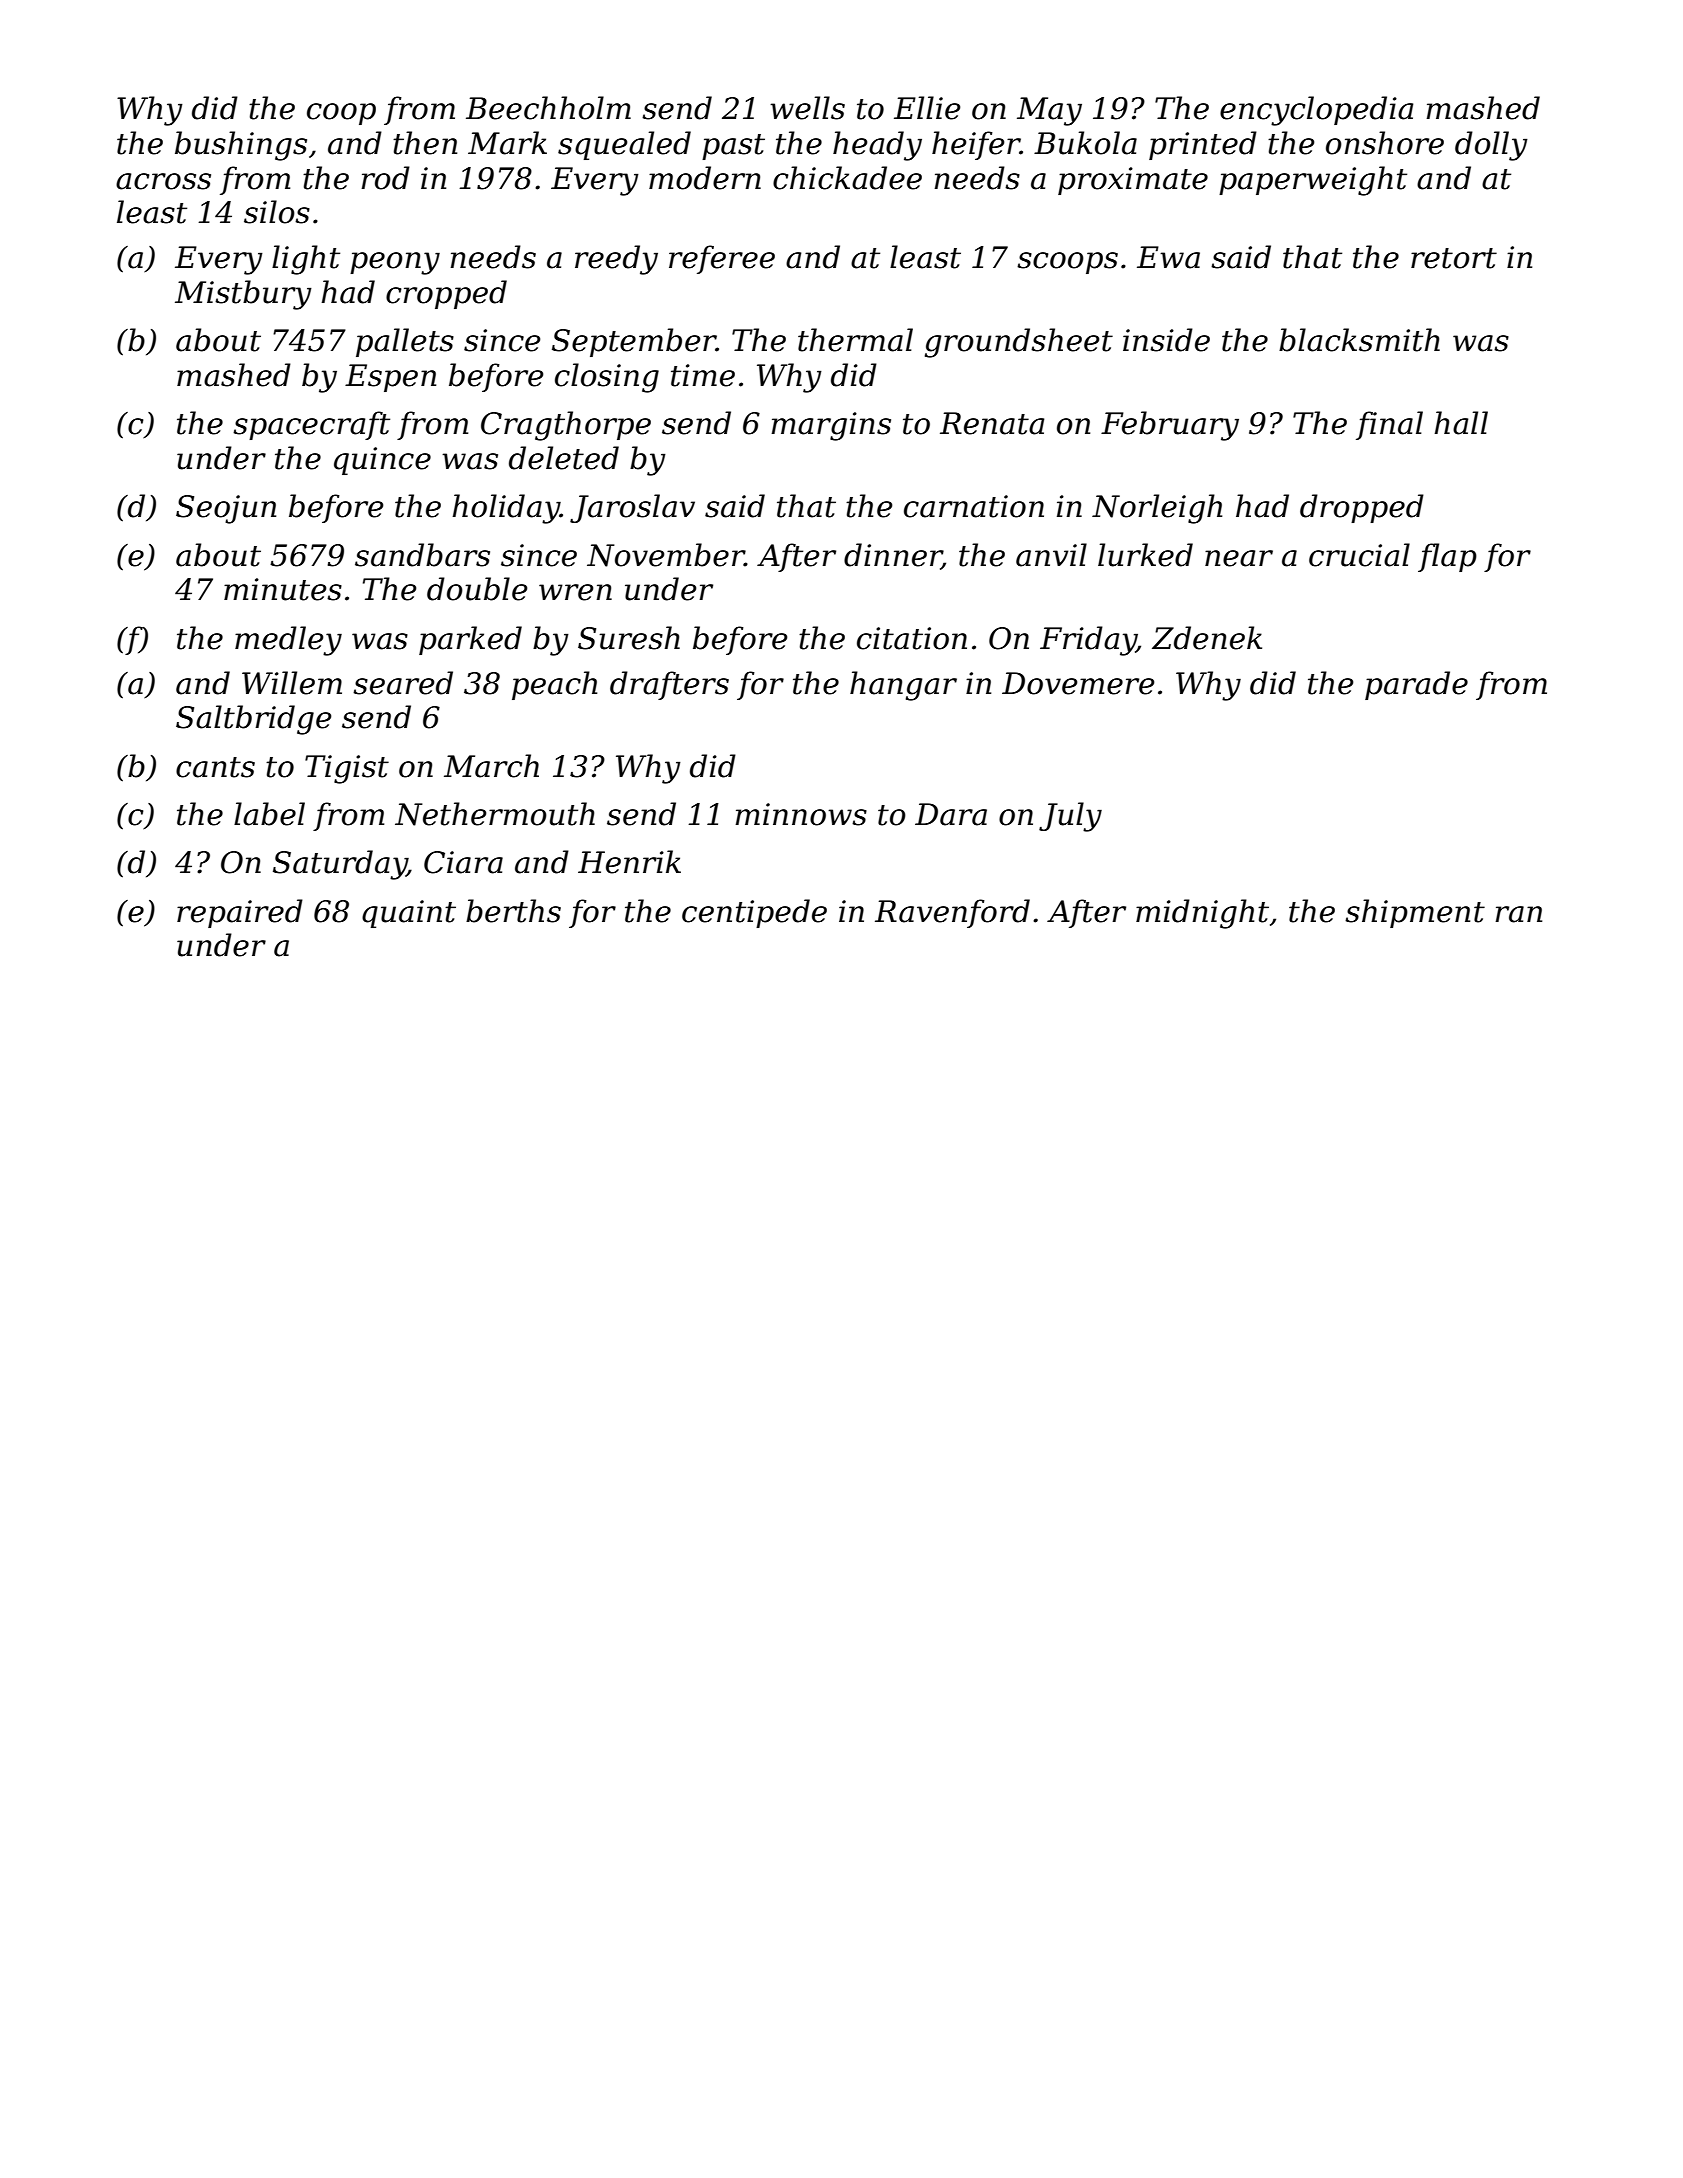 The height and width of the screenshot is (2178, 1683). Describe the element at coordinates (240, 913) in the screenshot. I see `repaired` at that location.
